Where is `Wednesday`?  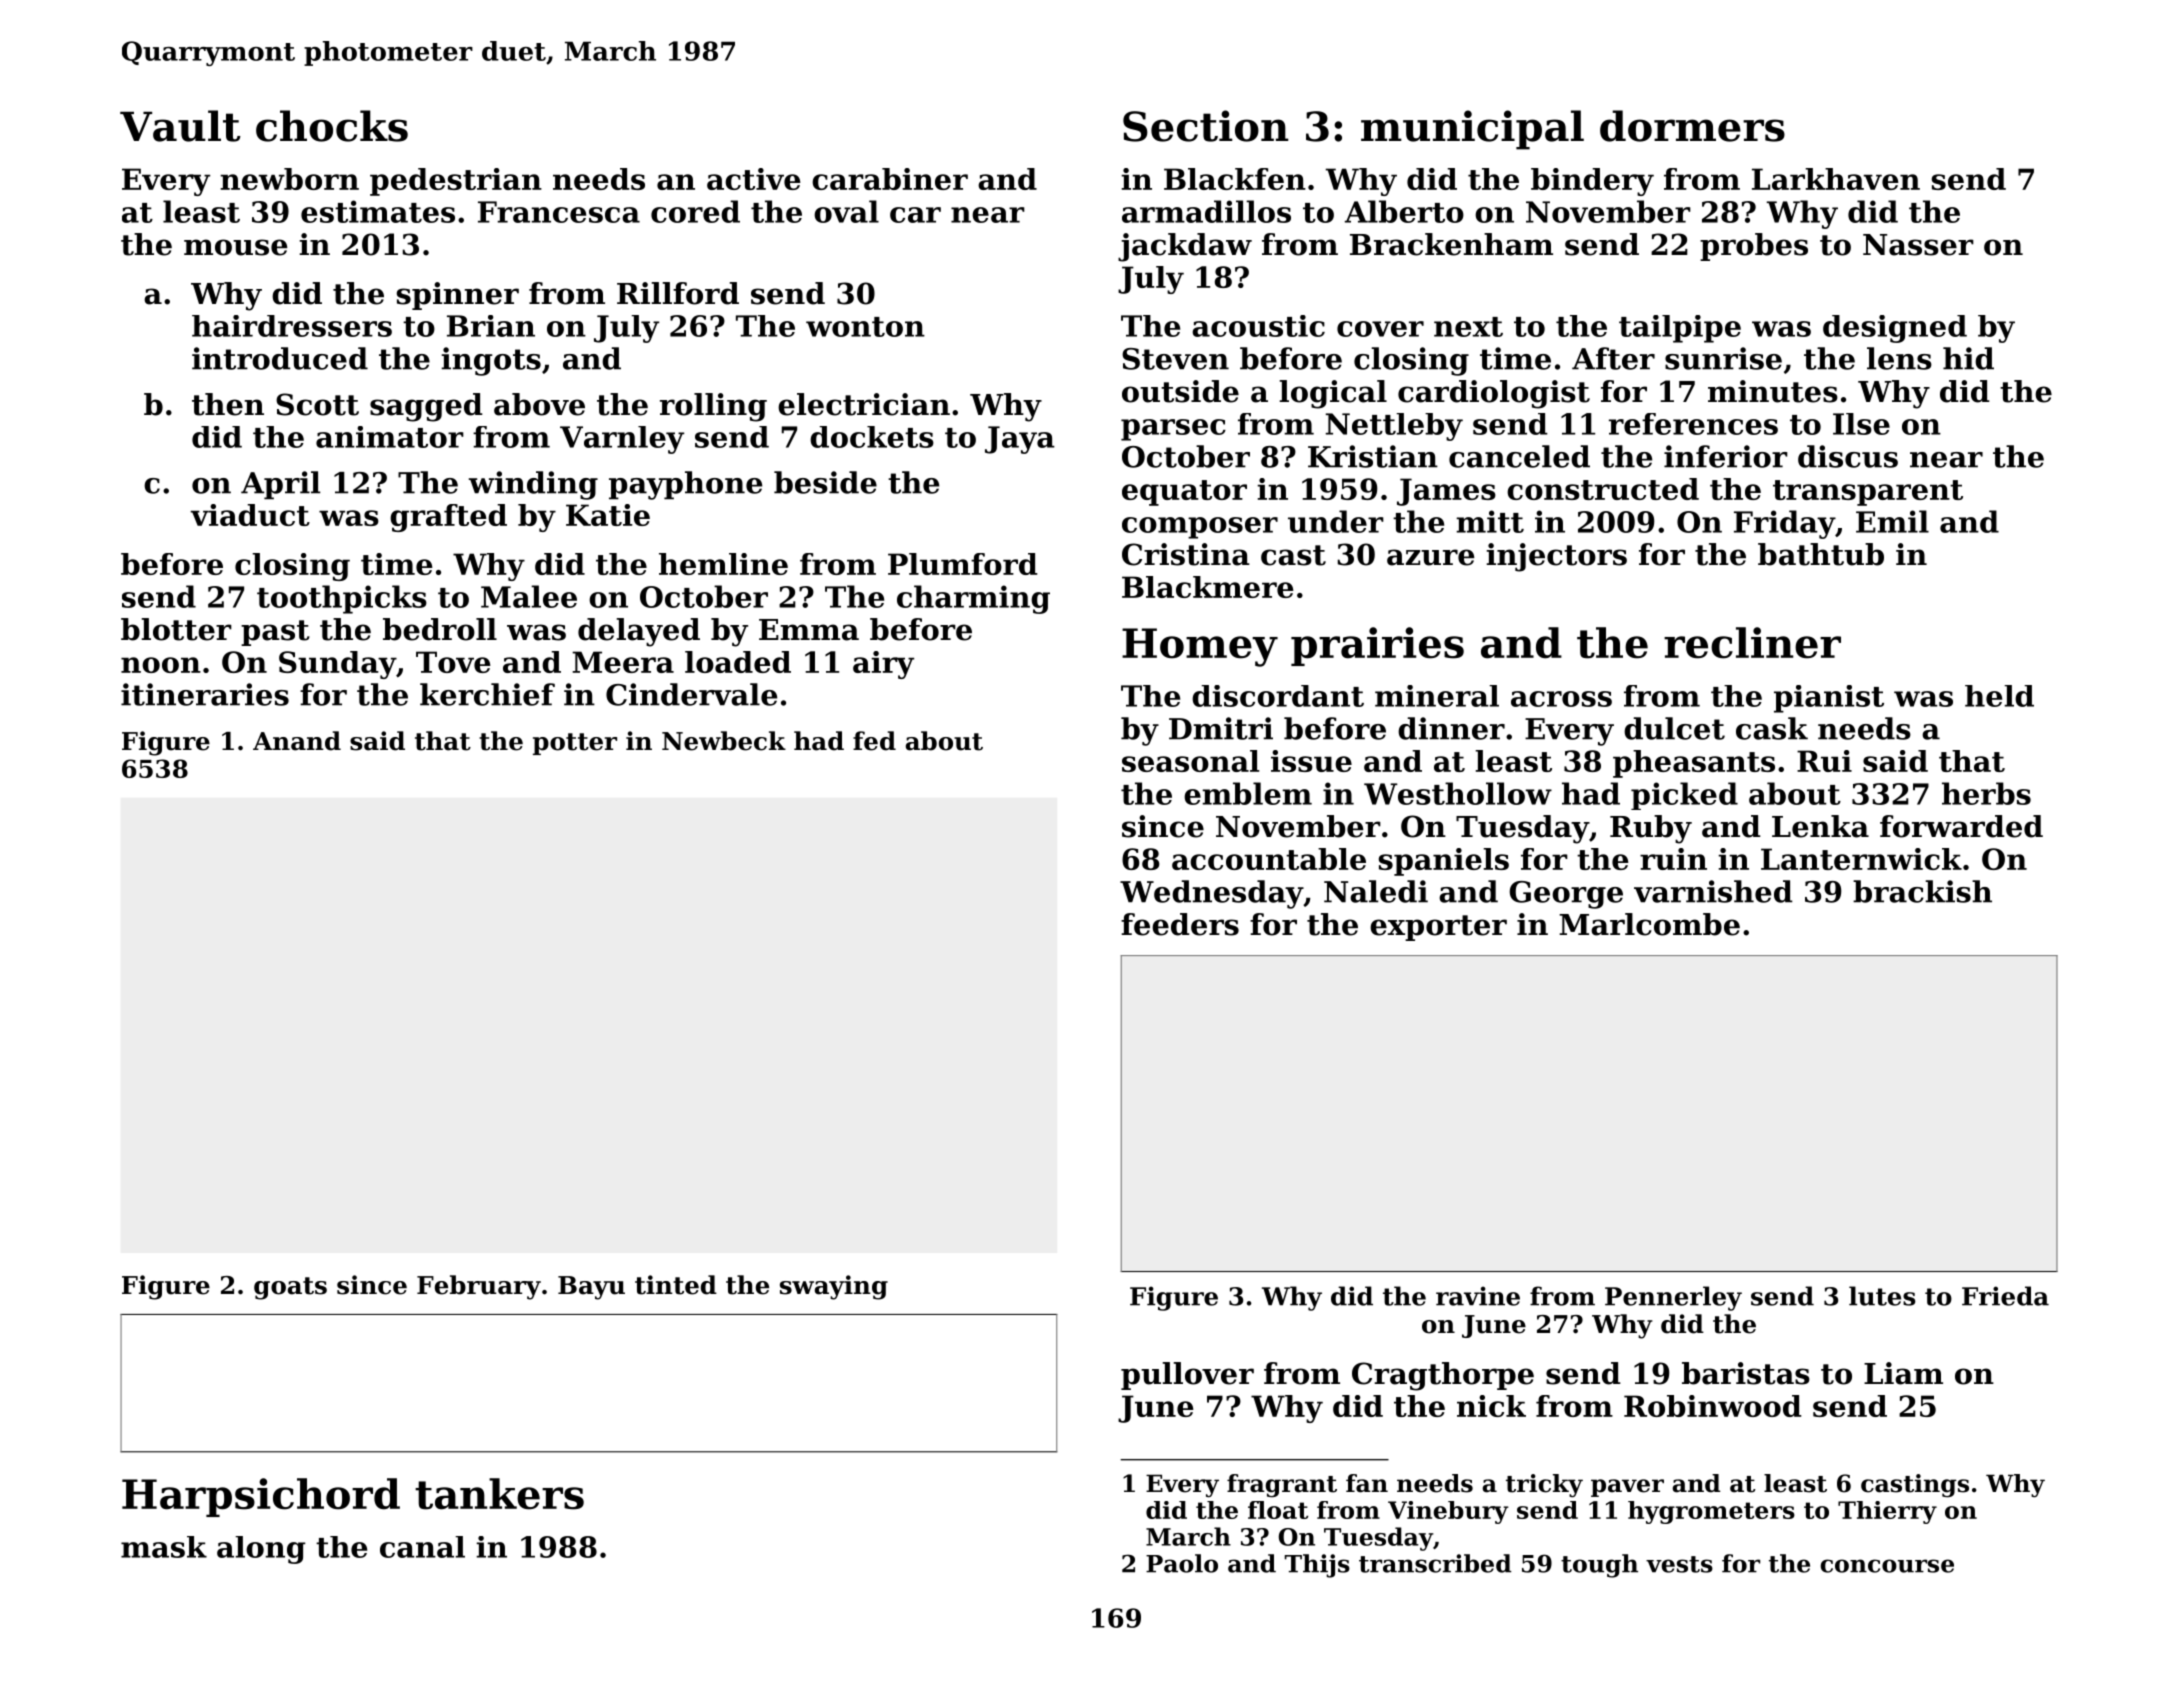
Wednesday is located at coordinates (1211, 894).
